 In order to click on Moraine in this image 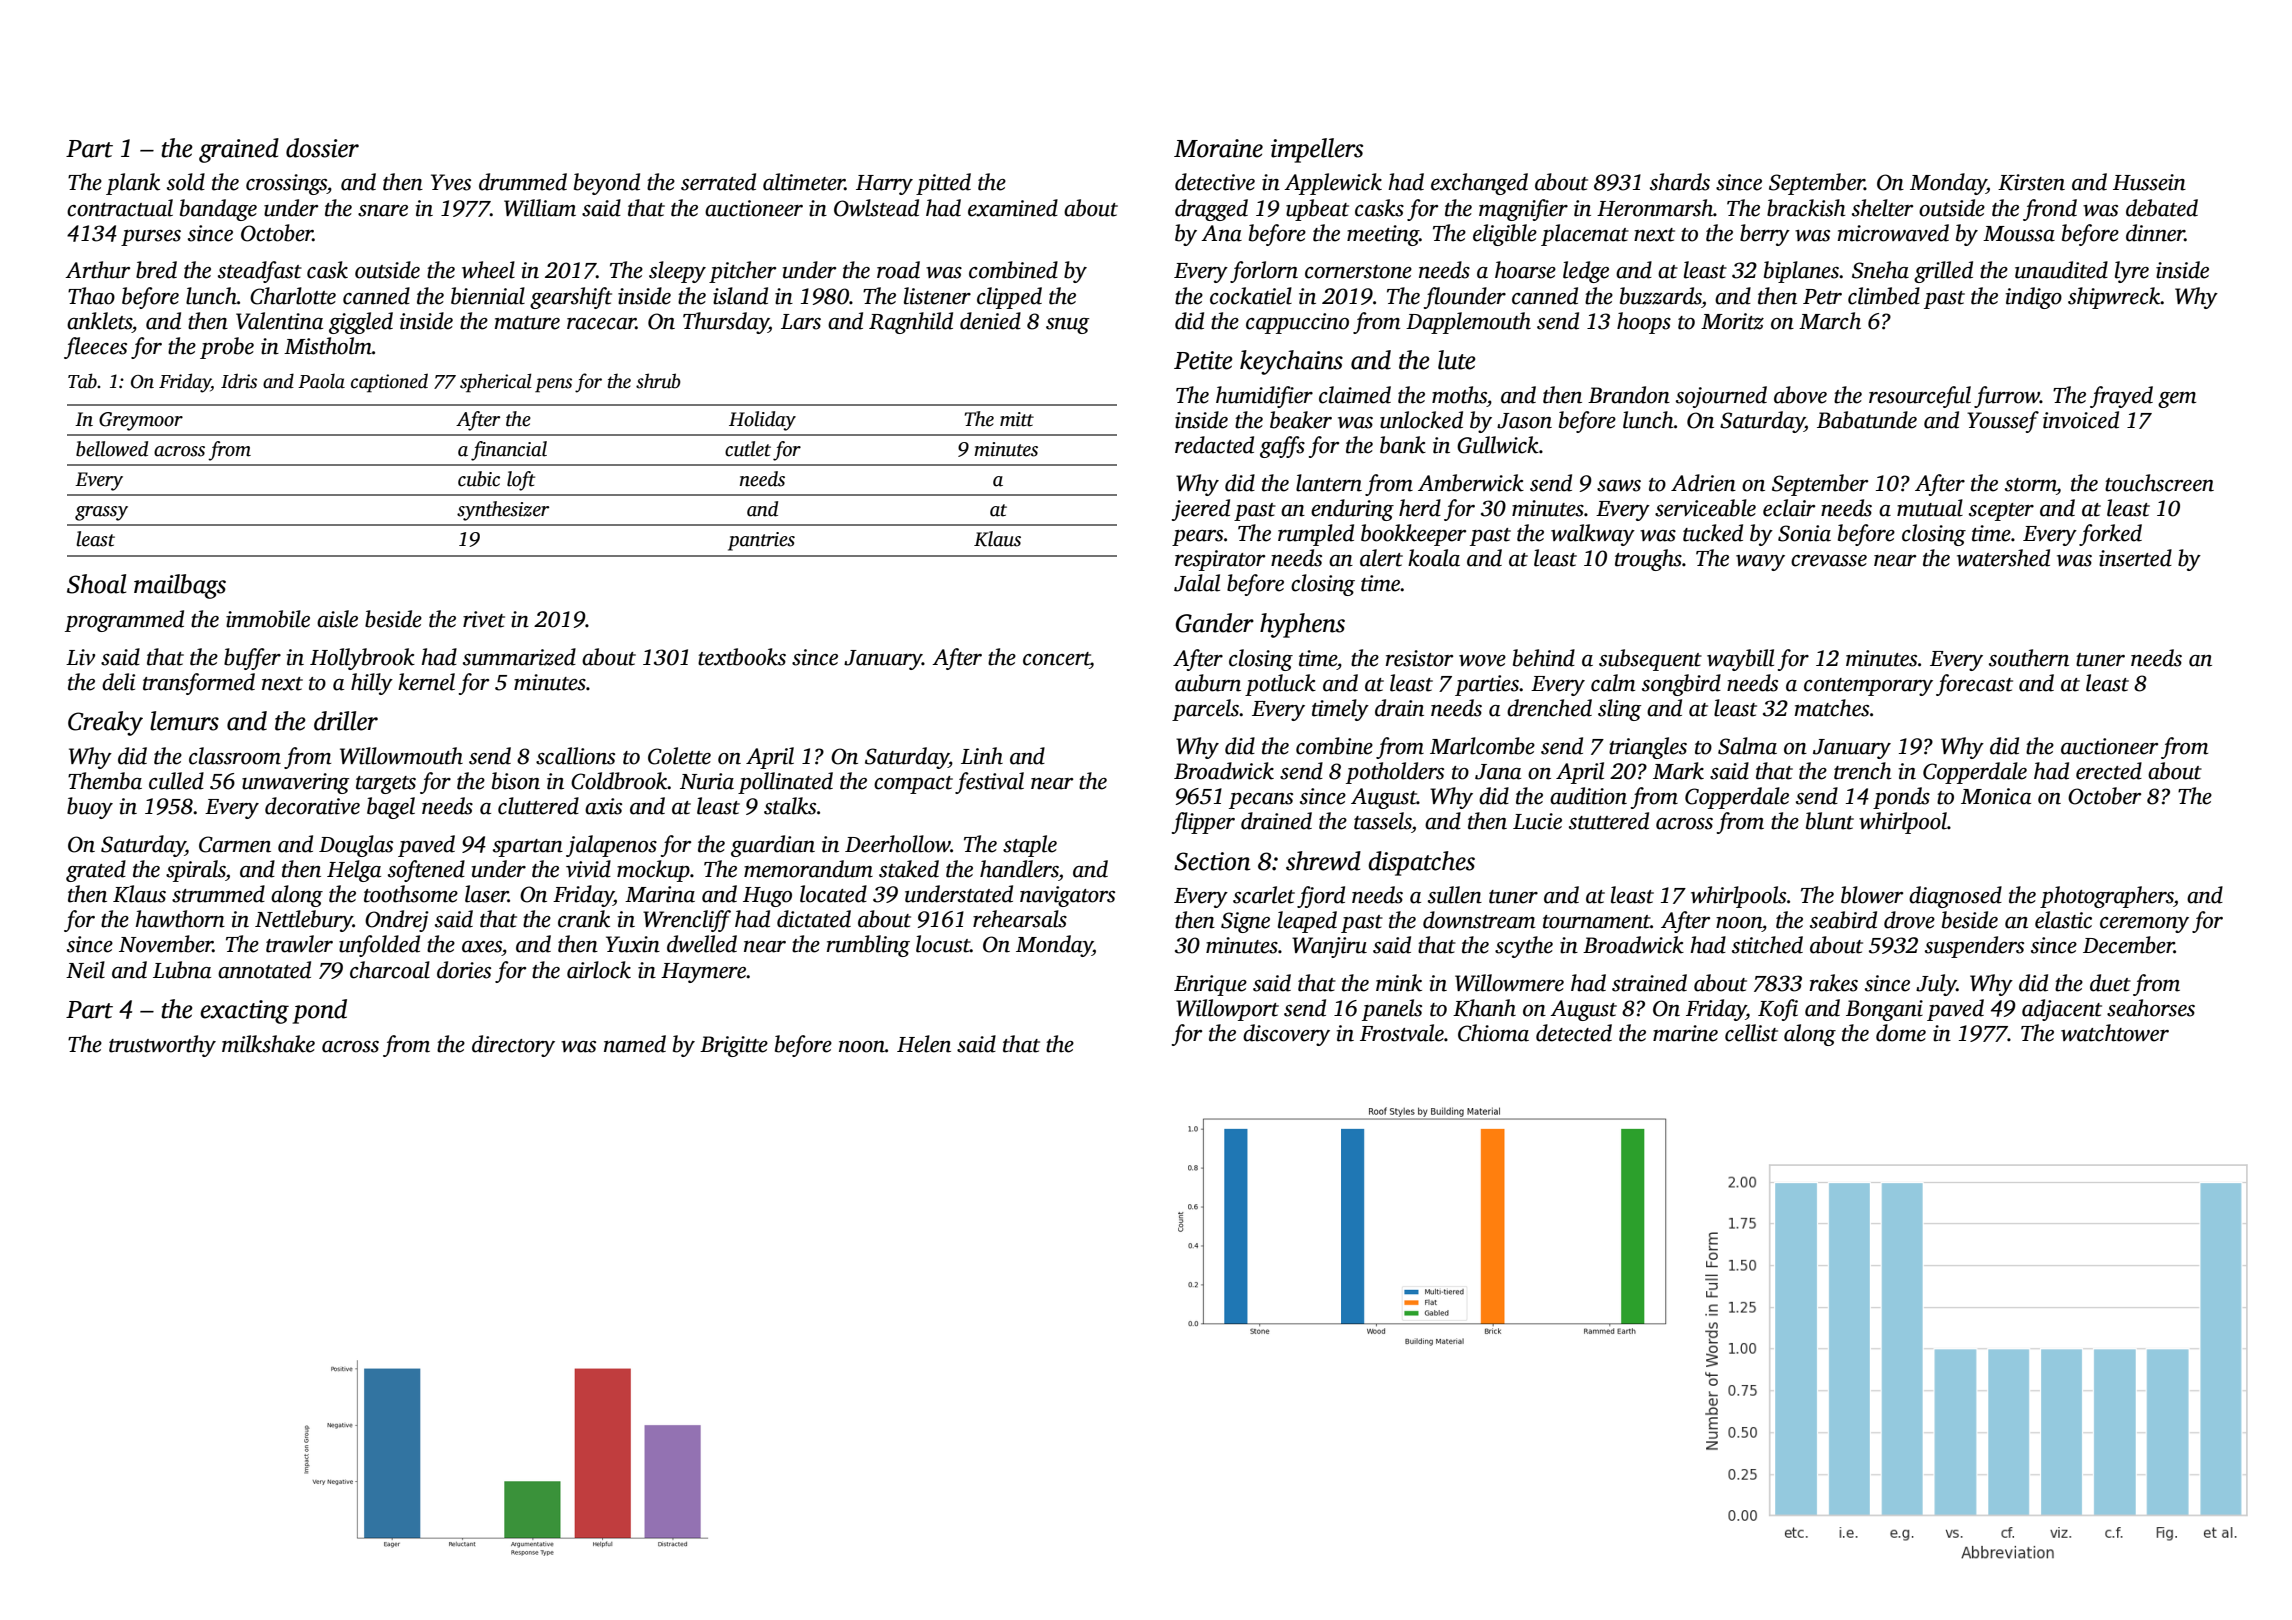, I will do `click(1218, 148)`.
